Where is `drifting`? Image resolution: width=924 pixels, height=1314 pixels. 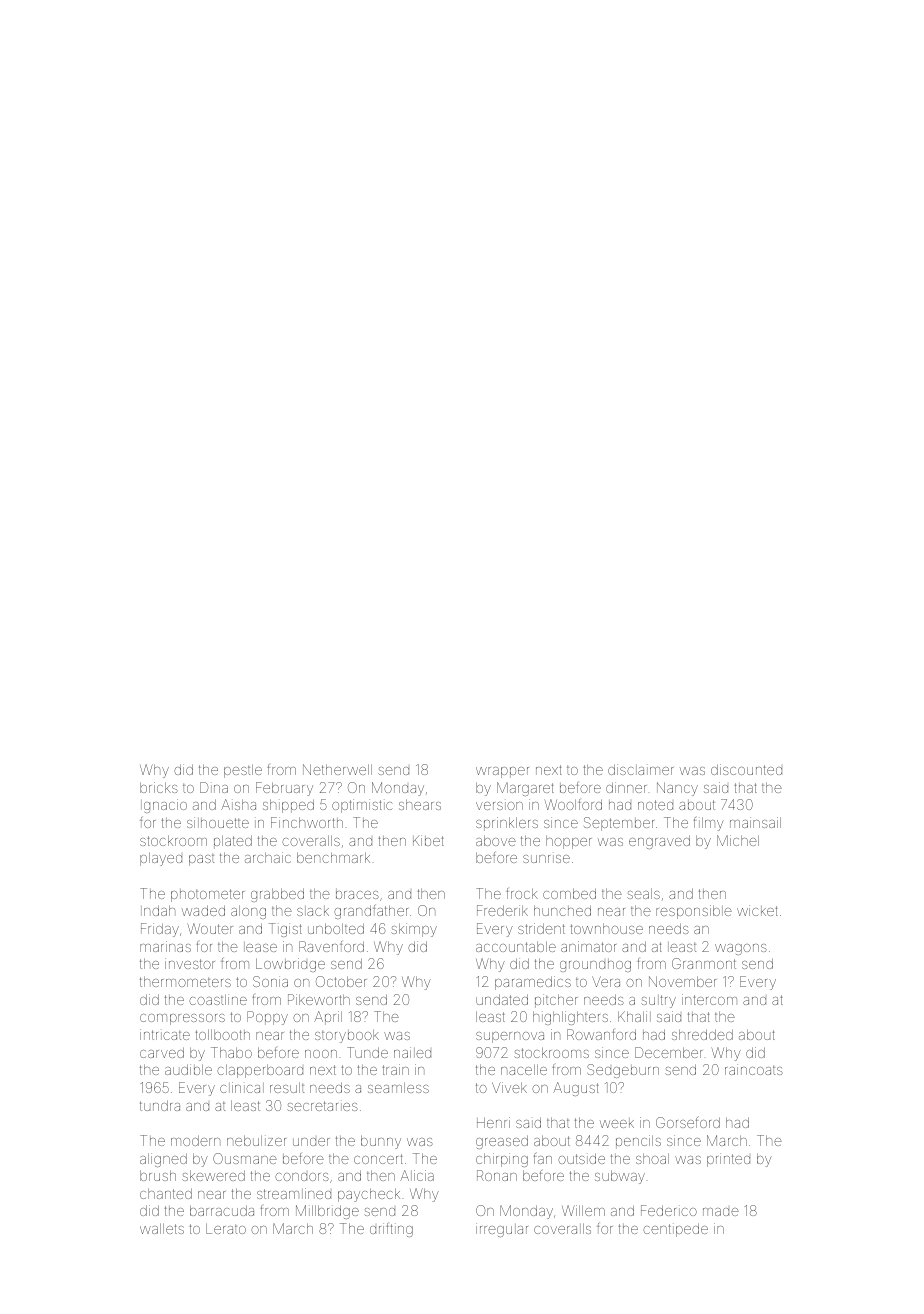 drifting is located at coordinates (391, 1230).
